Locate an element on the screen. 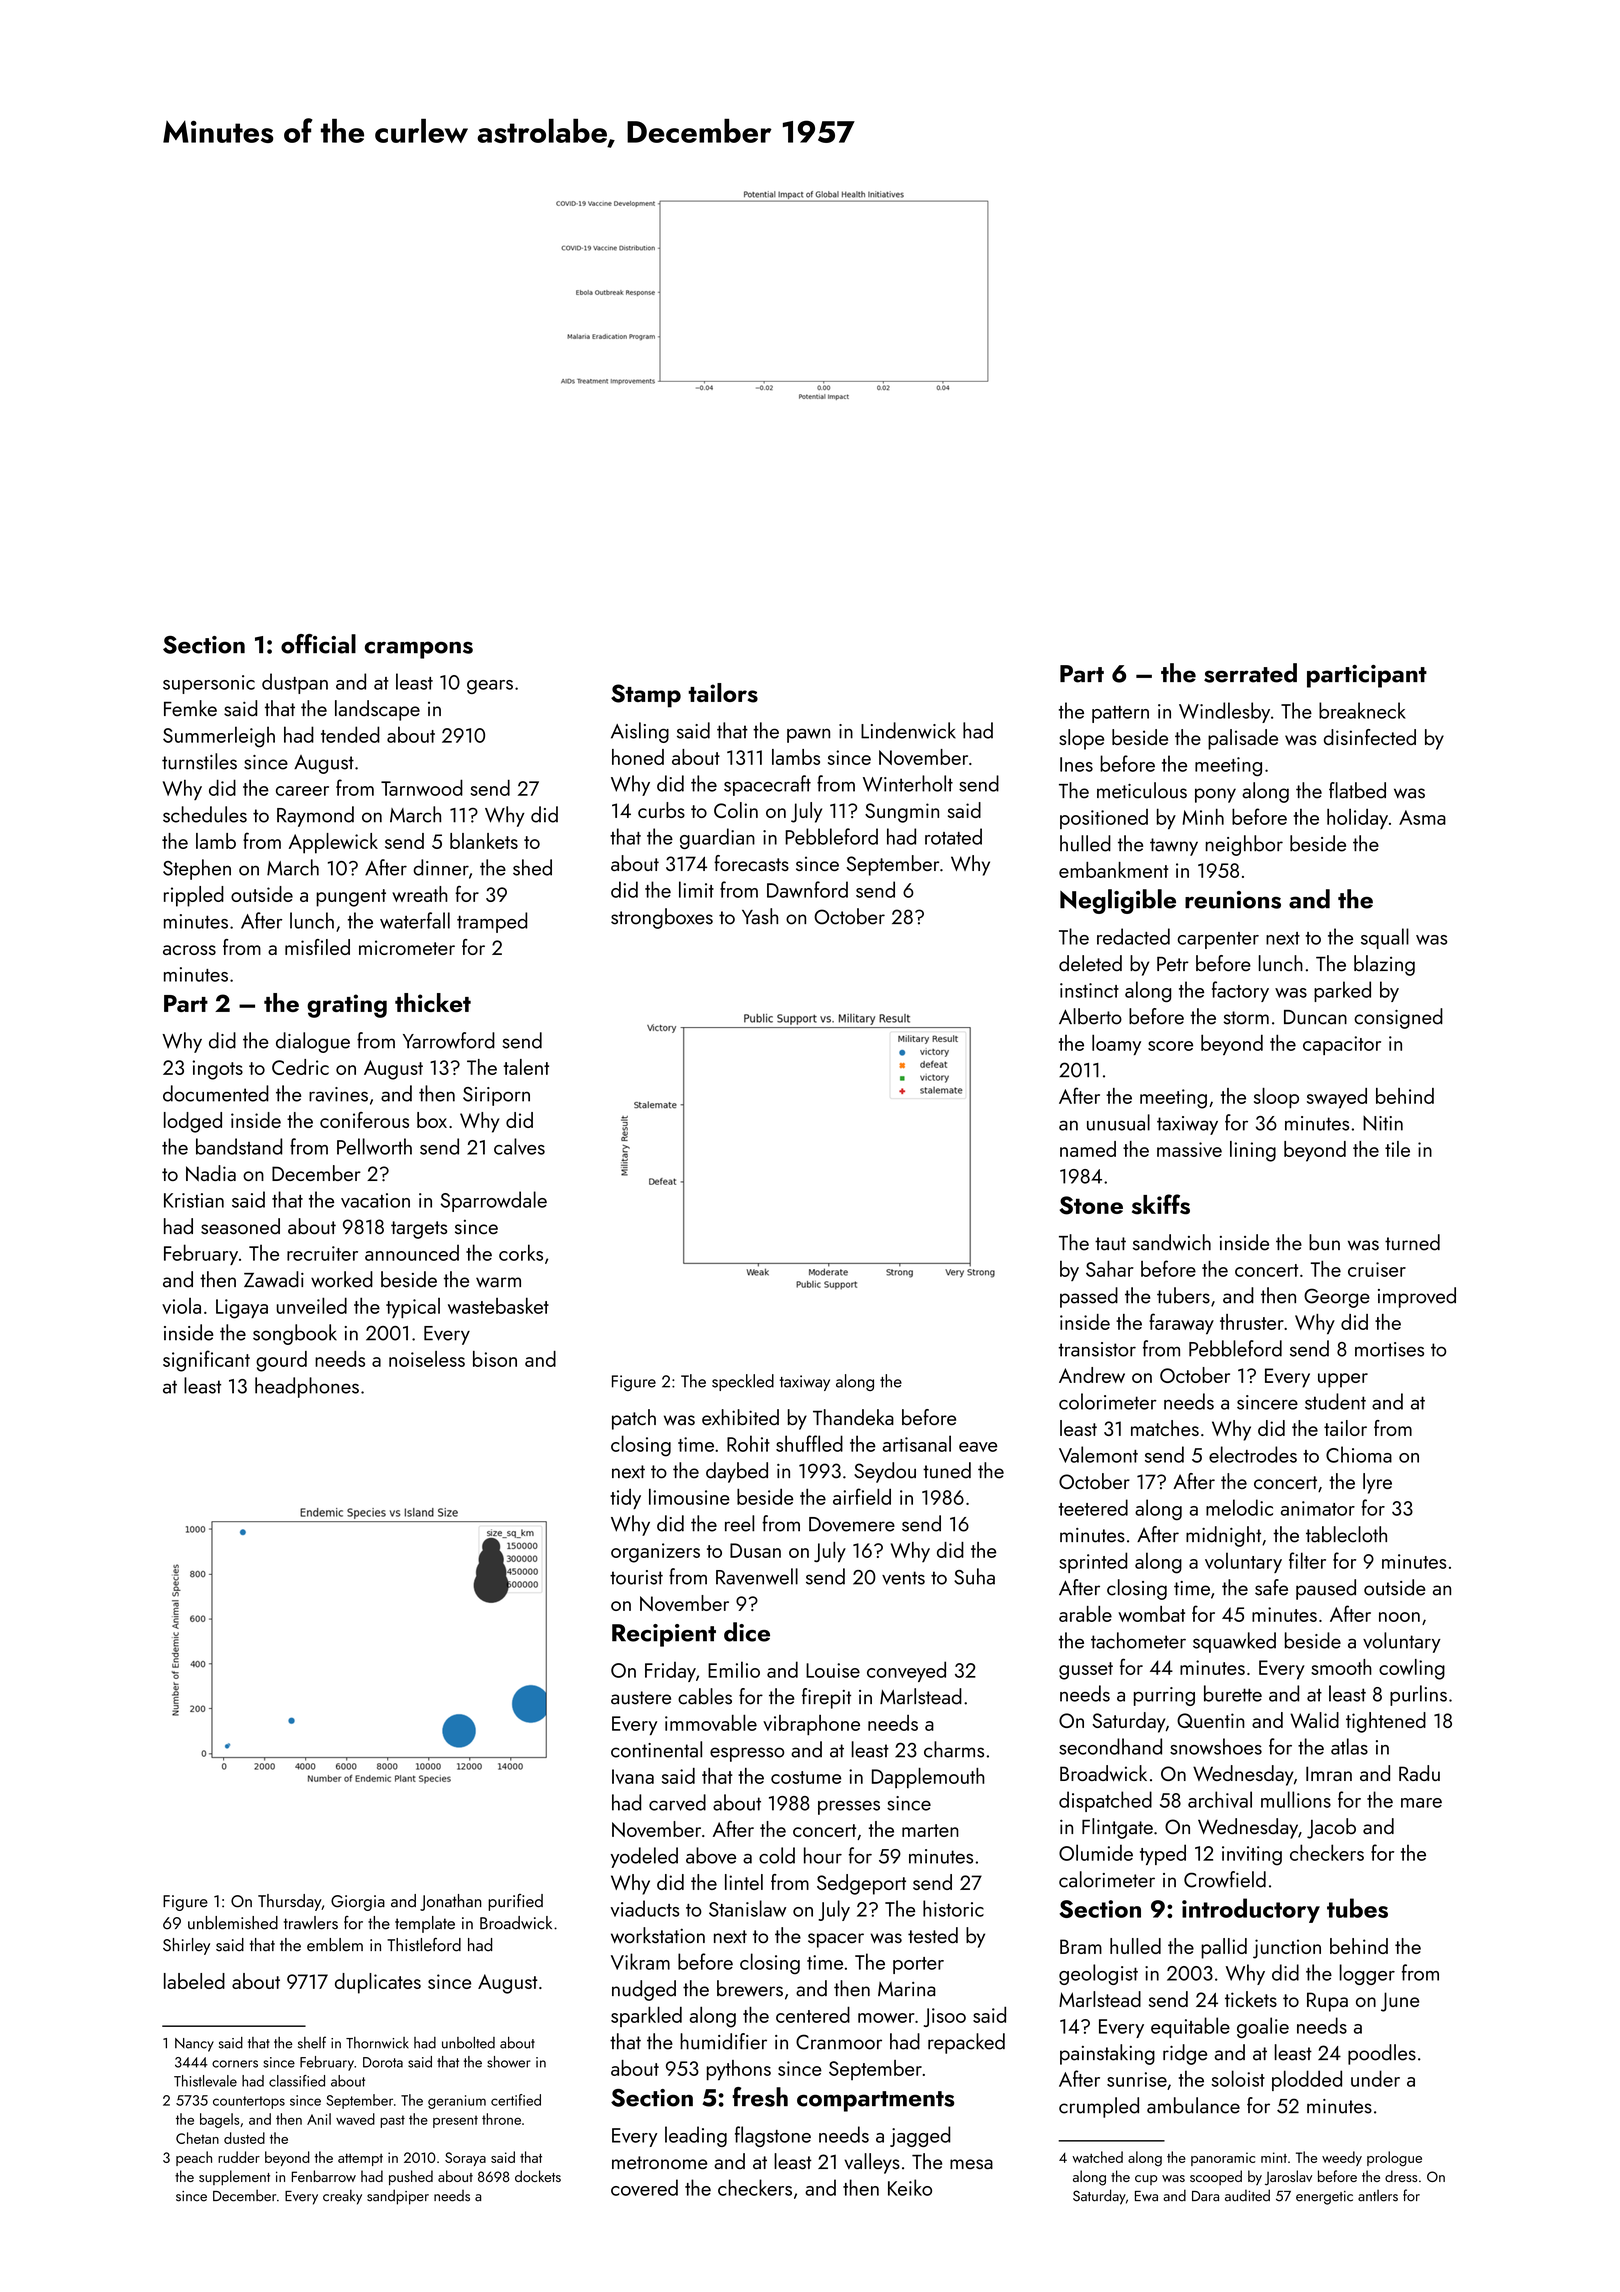 The width and height of the screenshot is (1620, 2292). Shirley is located at coordinates (186, 1946).
